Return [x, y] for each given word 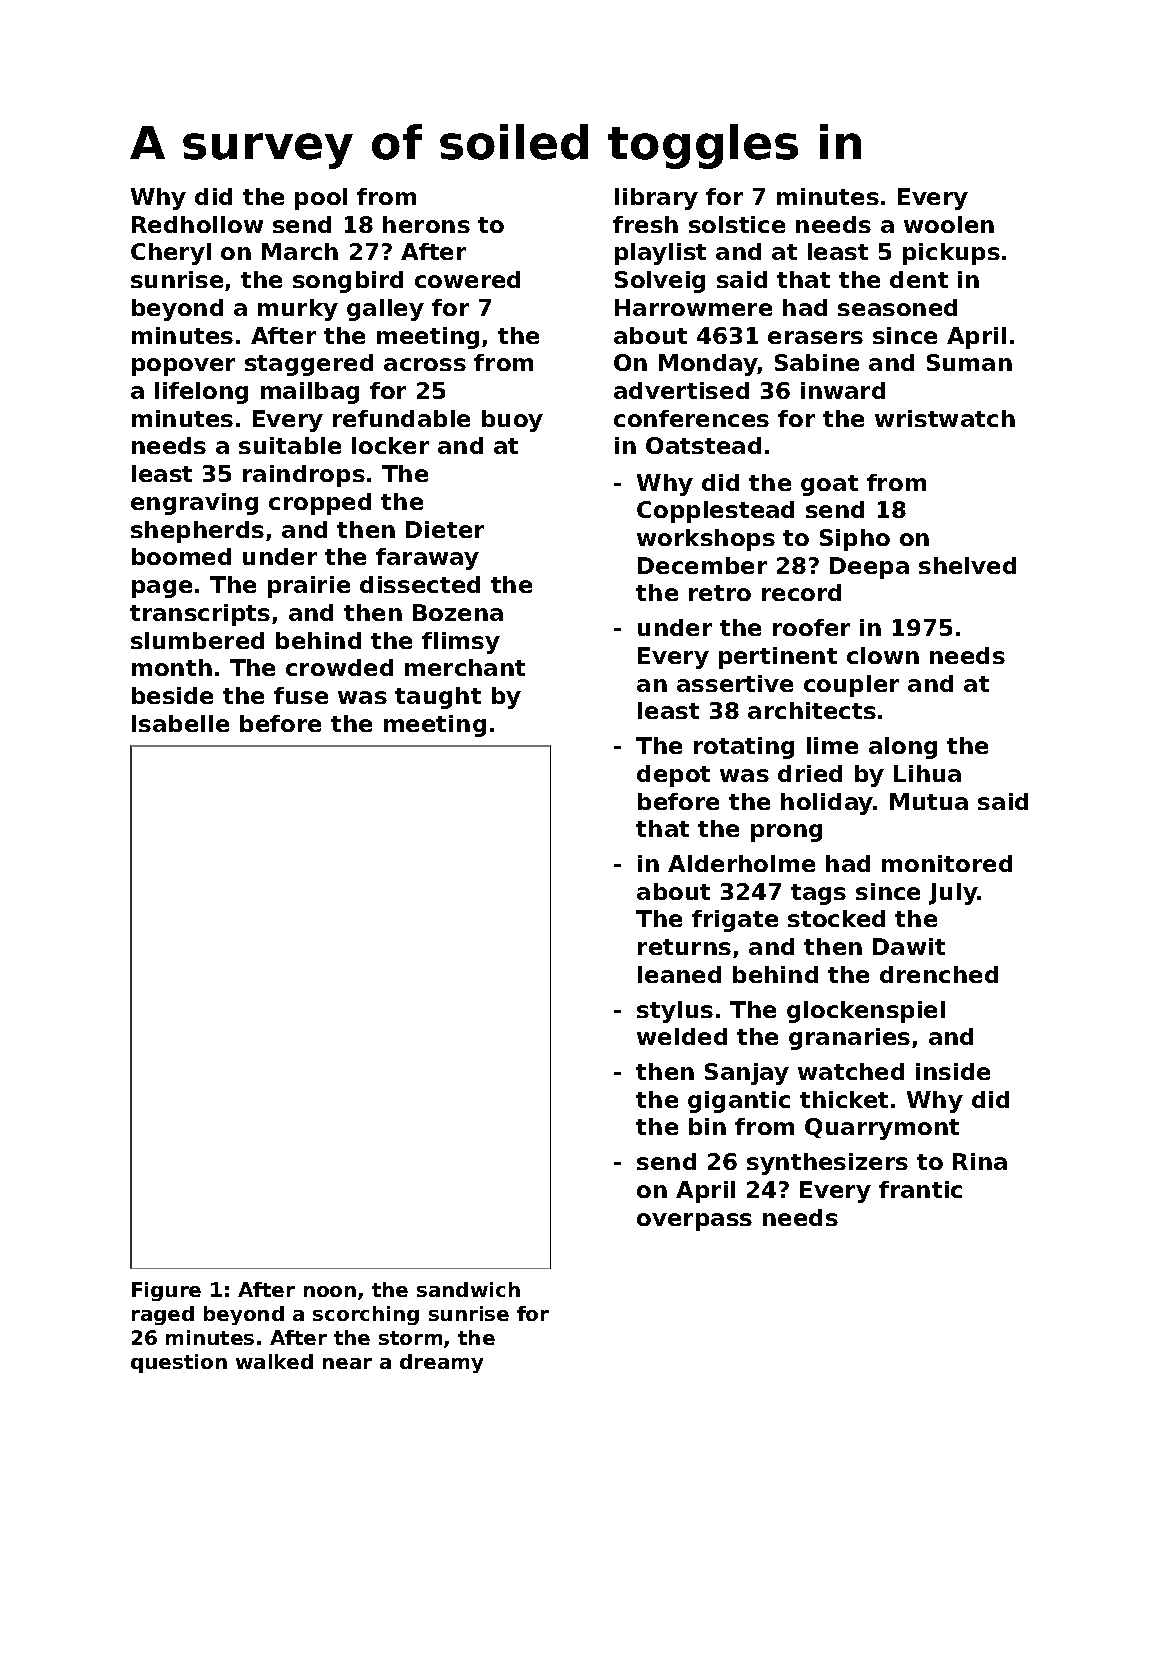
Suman [969, 362]
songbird [348, 282]
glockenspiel [866, 1012]
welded [682, 1036]
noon [330, 1291]
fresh [645, 224]
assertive [735, 683]
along [903, 748]
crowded [339, 667]
